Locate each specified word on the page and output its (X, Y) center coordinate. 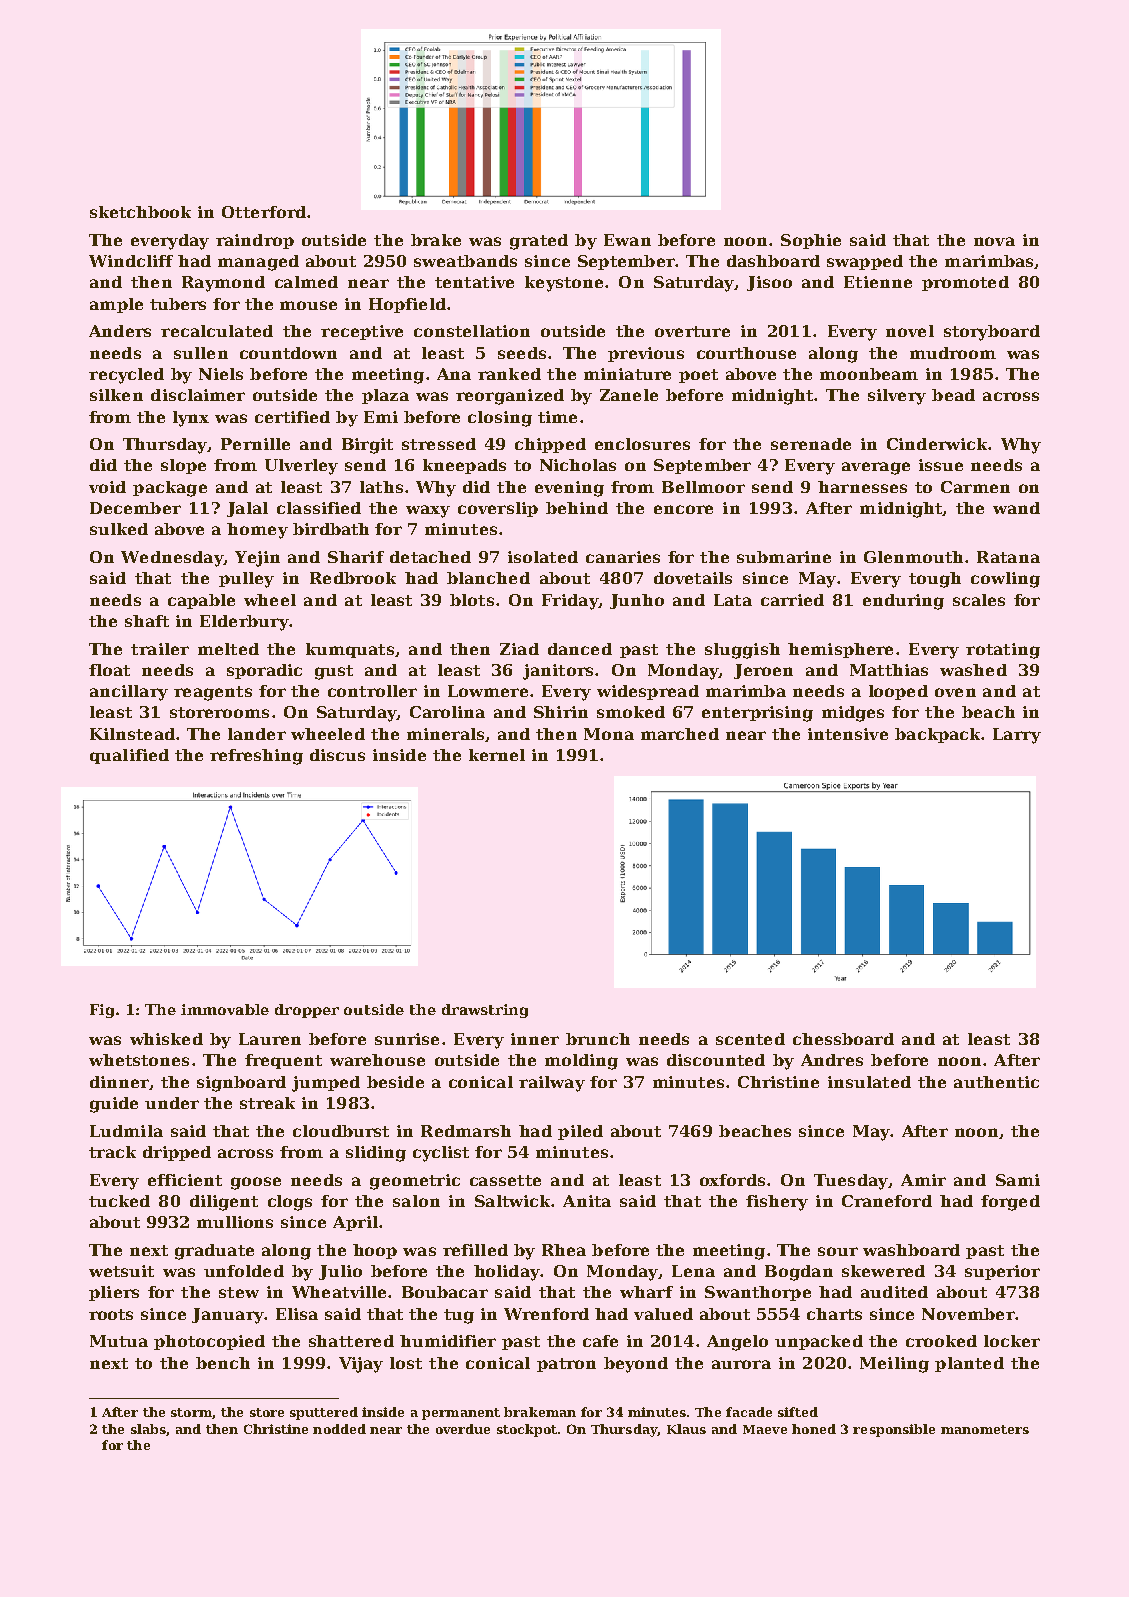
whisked (166, 1039)
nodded (339, 1429)
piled (580, 1132)
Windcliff (131, 261)
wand (1016, 508)
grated (539, 242)
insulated (869, 1082)
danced (580, 649)
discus (337, 755)
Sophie (811, 241)
